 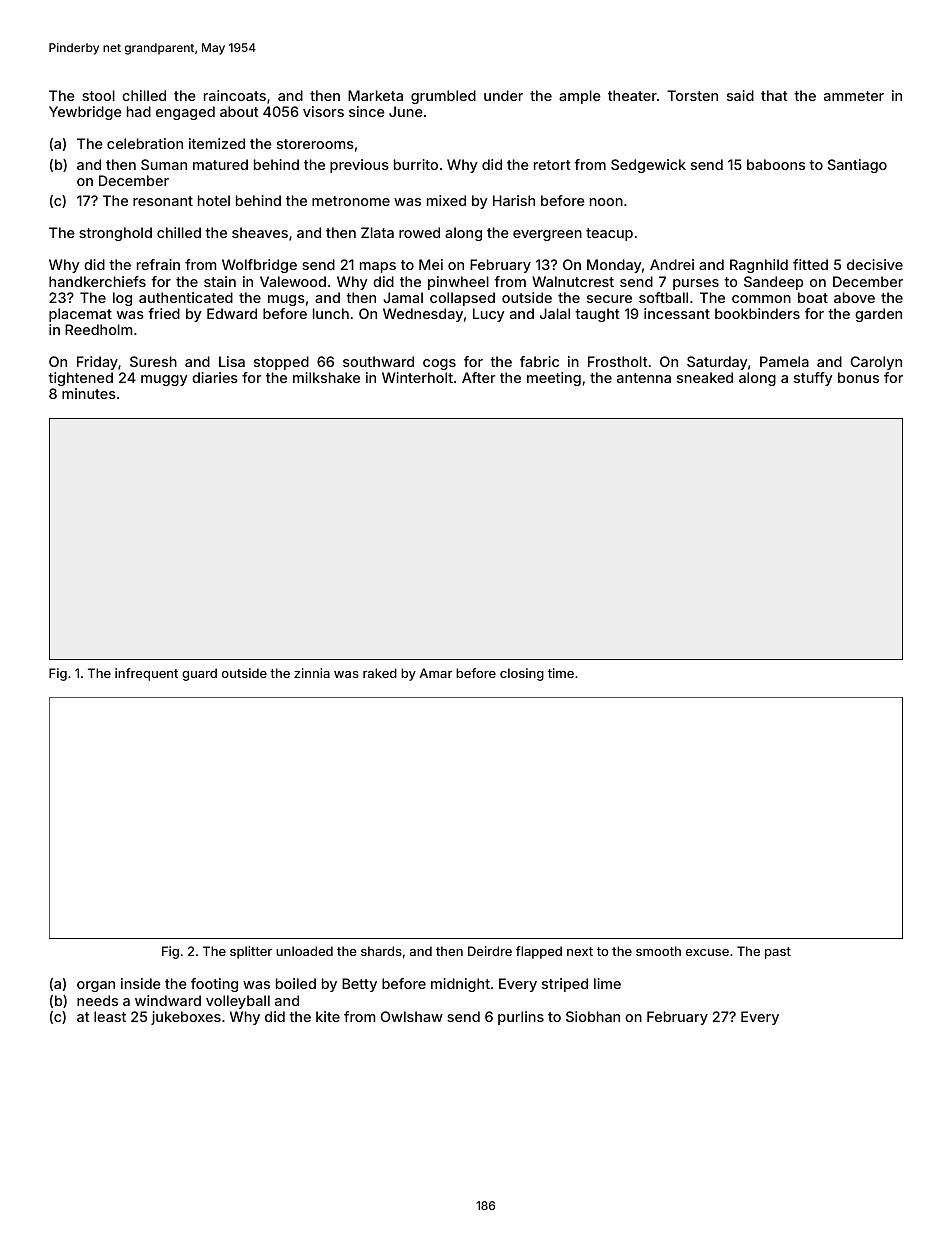 What do you see at coordinates (235, 95) in the image?
I see `raincoats` at bounding box center [235, 95].
